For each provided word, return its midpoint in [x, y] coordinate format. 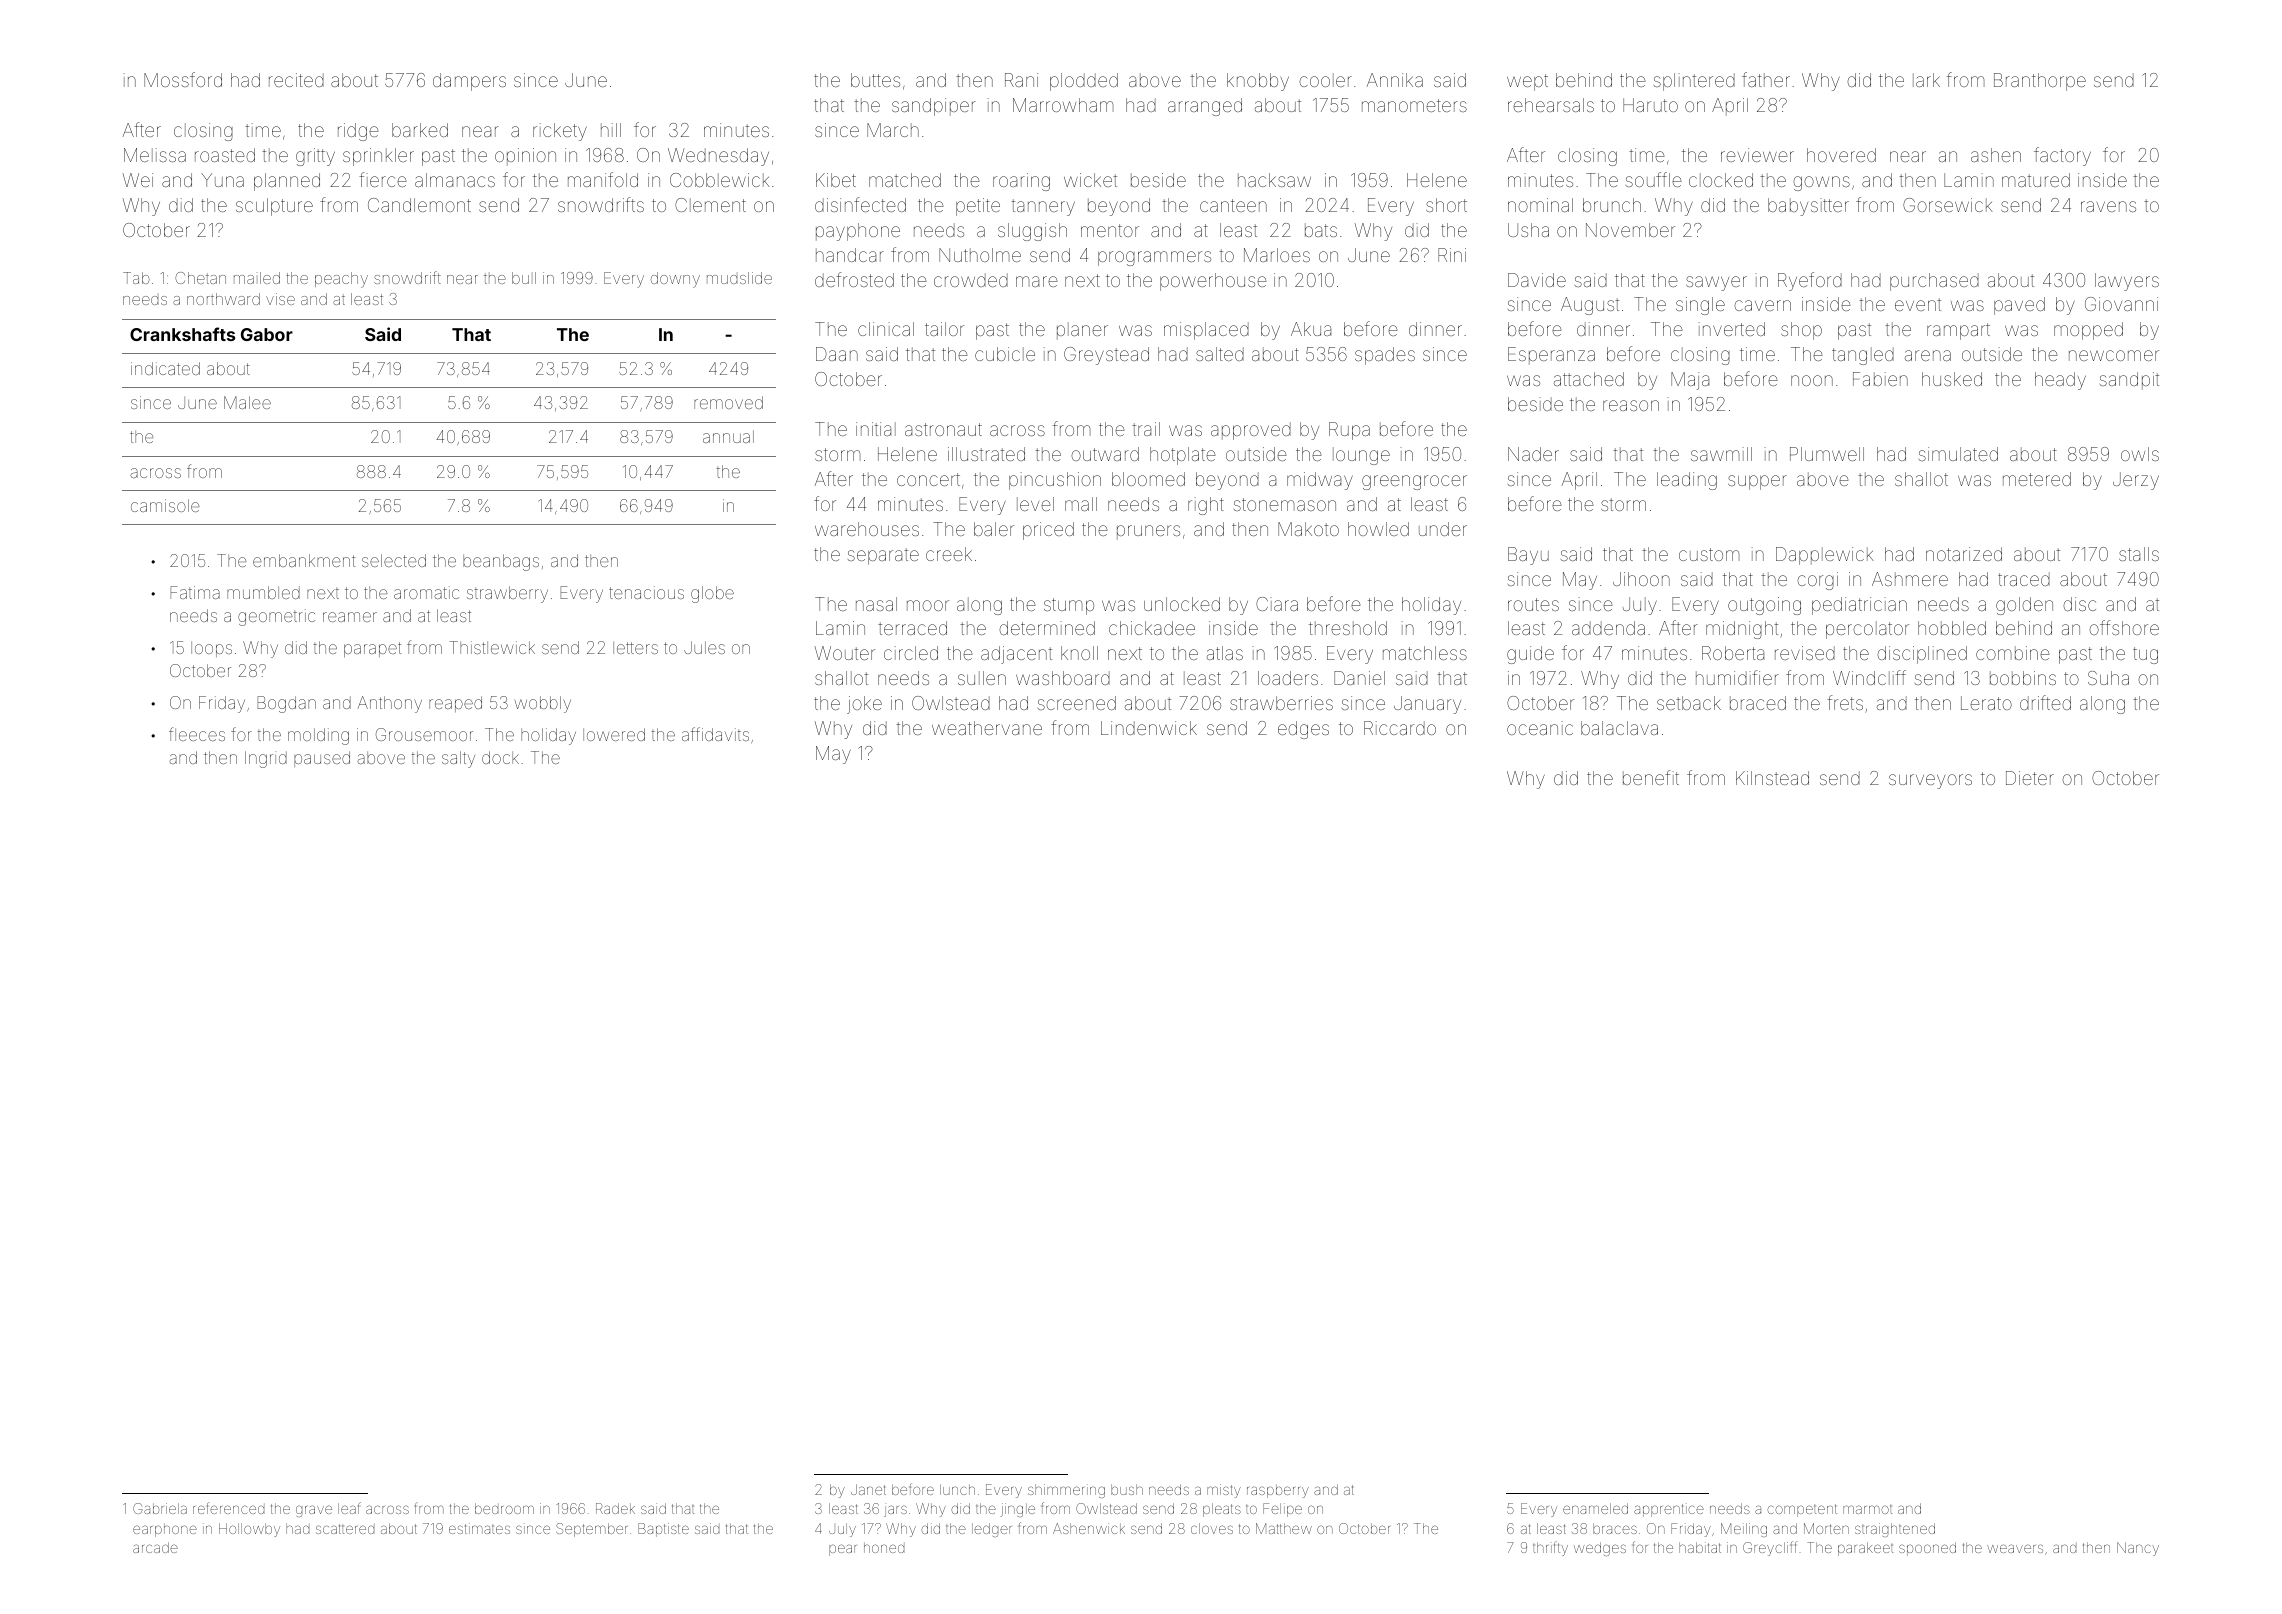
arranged [1205, 107]
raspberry [1278, 1491]
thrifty [1550, 1548]
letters [635, 648]
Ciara [1277, 604]
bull [524, 278]
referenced [228, 1508]
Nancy [2138, 1549]
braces [1615, 1528]
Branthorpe [2040, 82]
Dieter [2030, 778]
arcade [155, 1547]
